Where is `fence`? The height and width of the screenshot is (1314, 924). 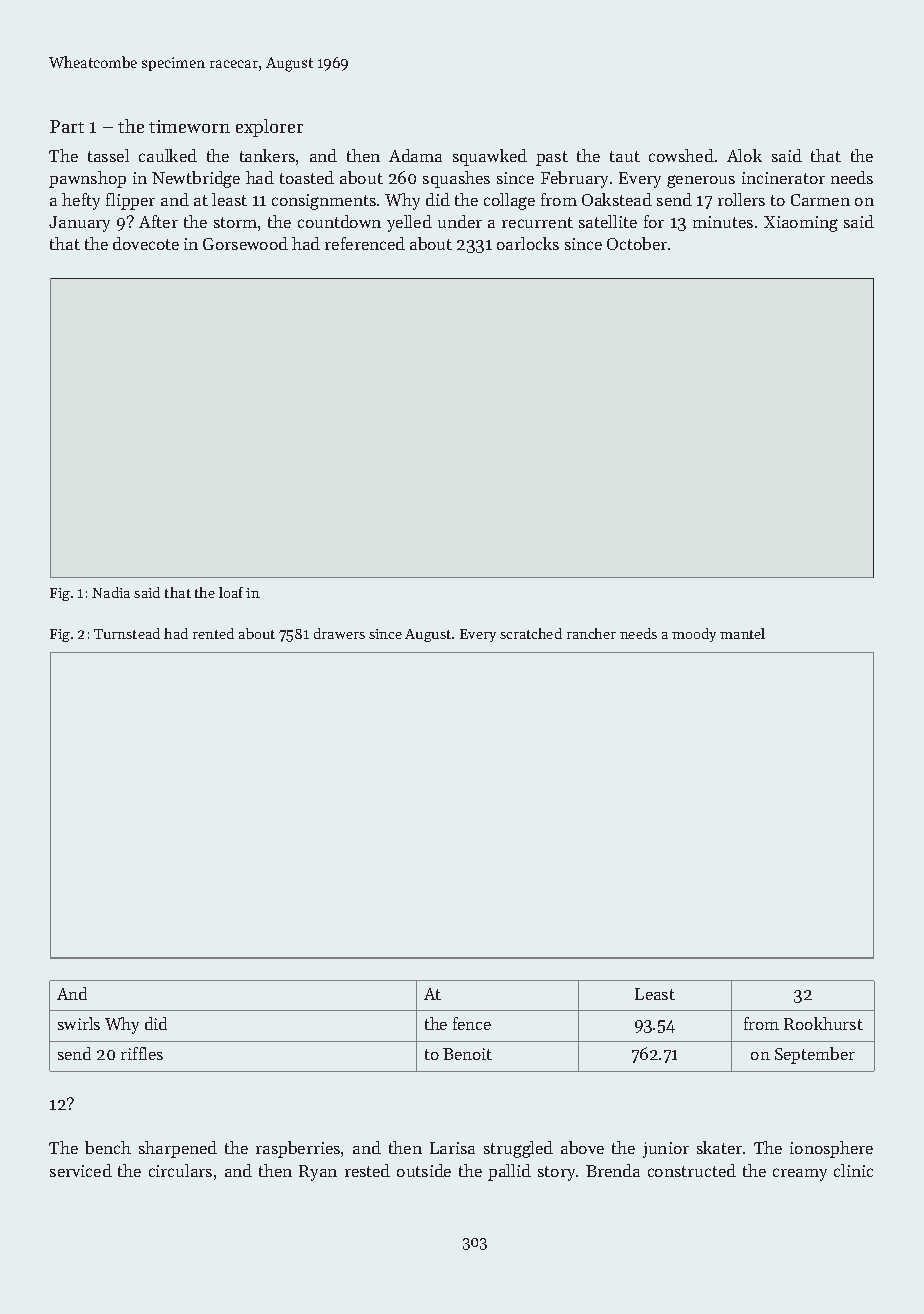
fence is located at coordinates (472, 1023).
